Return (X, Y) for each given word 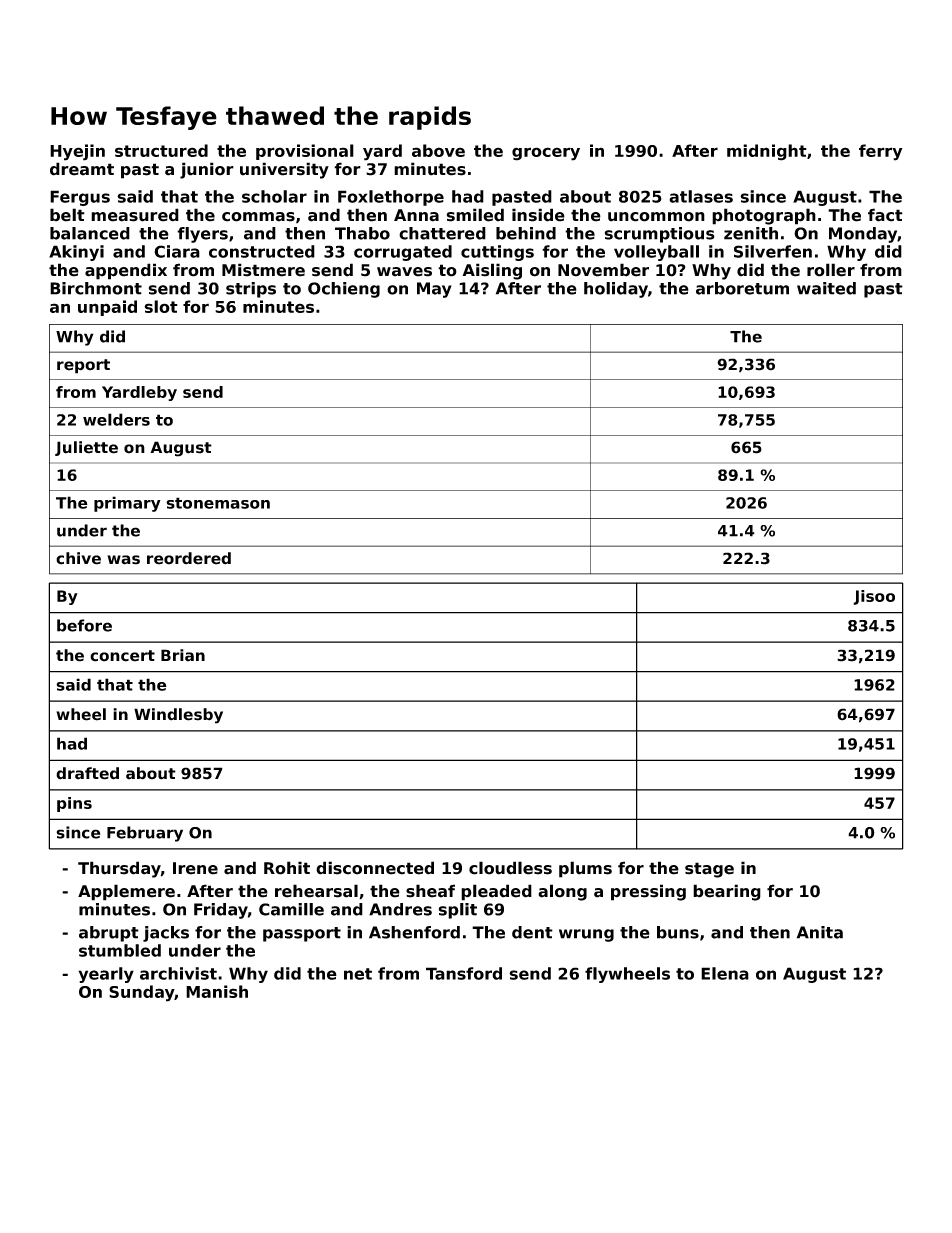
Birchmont (96, 288)
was (123, 560)
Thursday (119, 869)
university (284, 170)
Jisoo (874, 597)
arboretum (742, 288)
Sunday (142, 993)
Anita (820, 932)
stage (709, 870)
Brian (183, 655)
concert (122, 656)
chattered (442, 233)
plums (585, 869)
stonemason (218, 503)
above (438, 150)
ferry (880, 152)
